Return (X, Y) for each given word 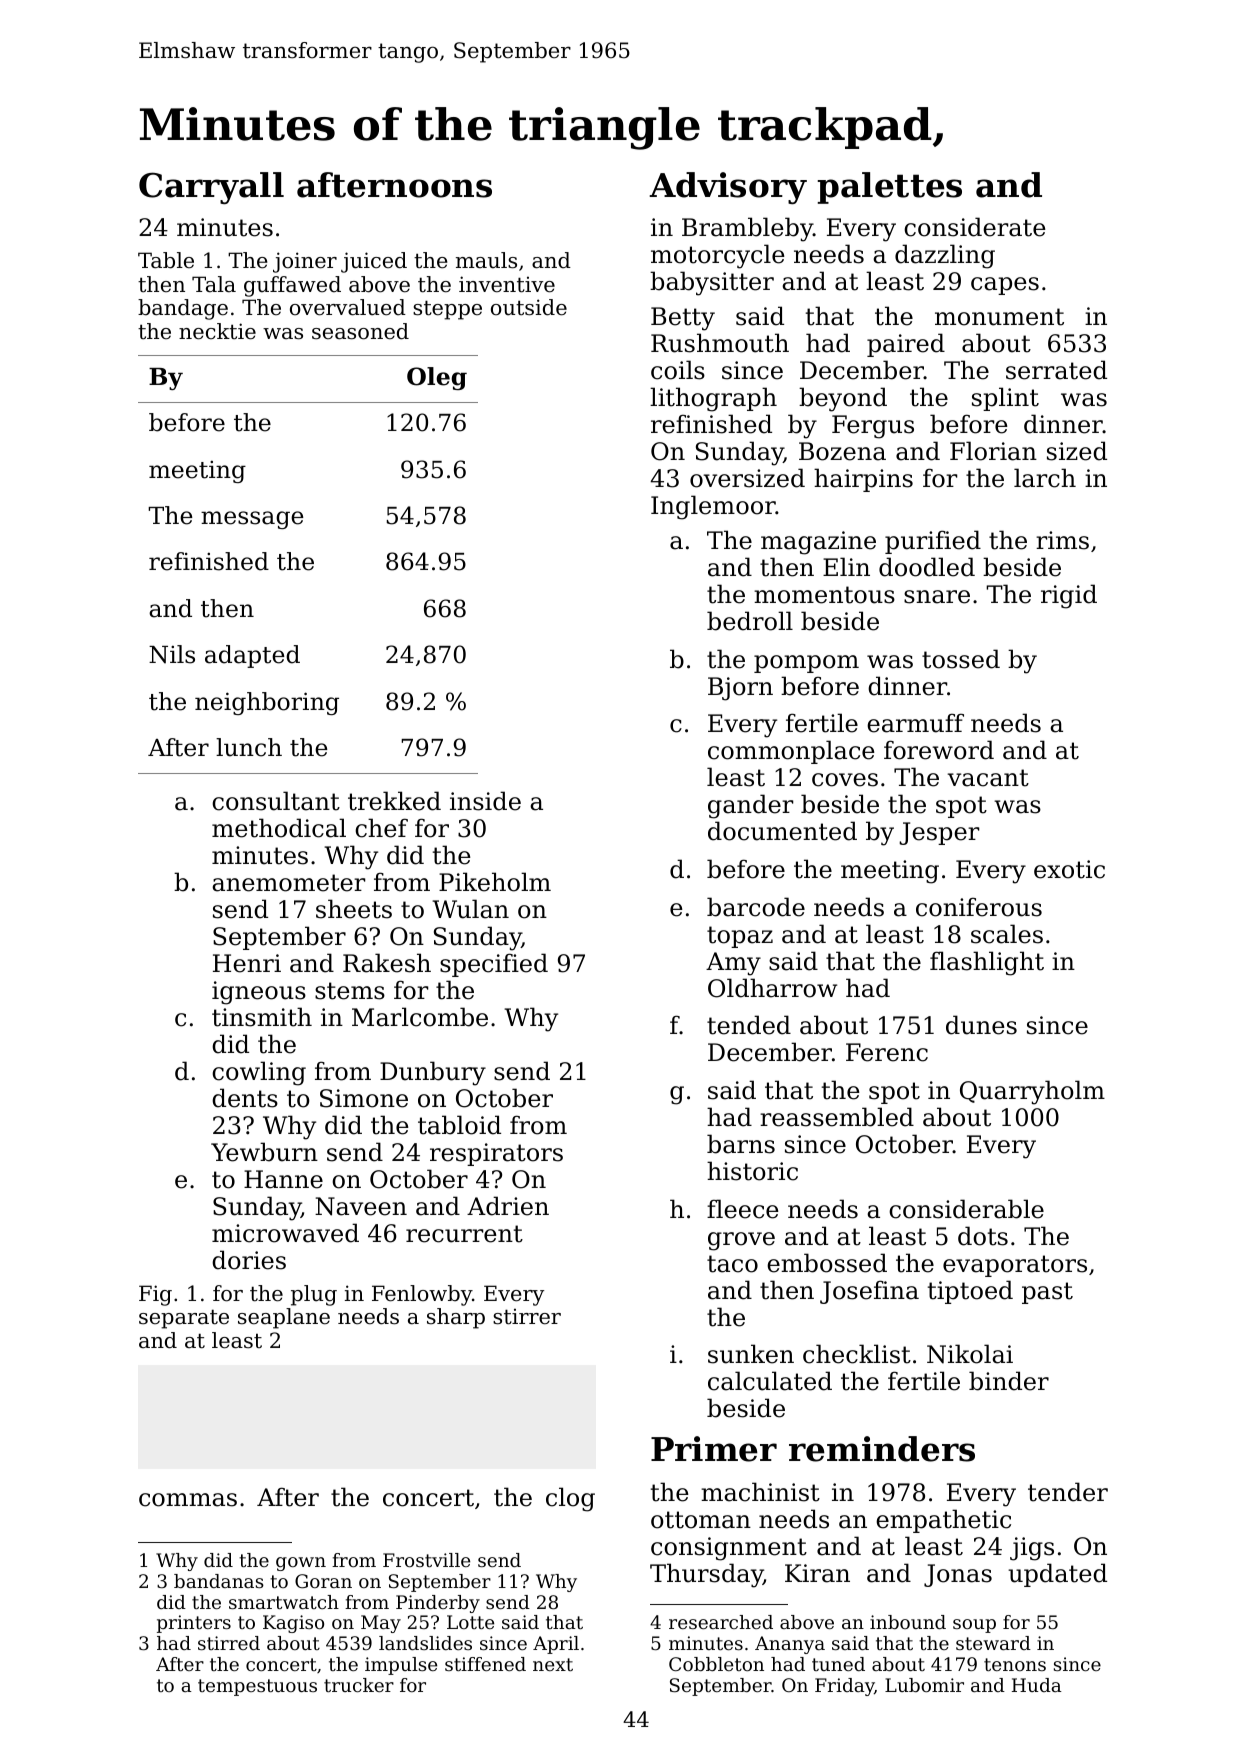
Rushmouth (720, 343)
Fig (155, 1295)
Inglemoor (713, 507)
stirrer (527, 1316)
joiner (305, 262)
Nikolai (970, 1354)
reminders (882, 1449)
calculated (770, 1381)
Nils (172, 654)
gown (301, 1564)
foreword (939, 750)
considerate (975, 227)
